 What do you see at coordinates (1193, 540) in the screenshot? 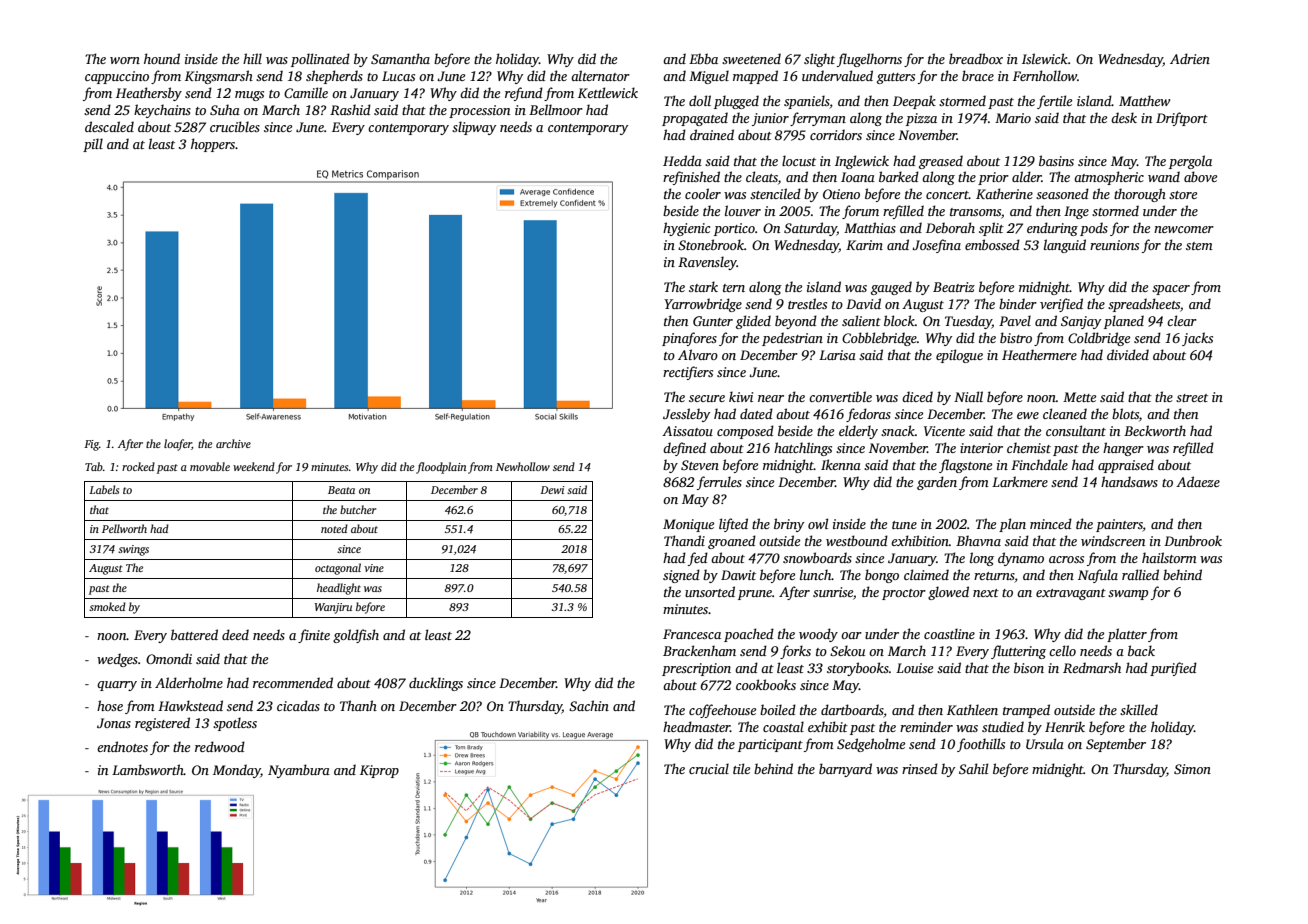
I see `Dunbrook` at bounding box center [1193, 540].
